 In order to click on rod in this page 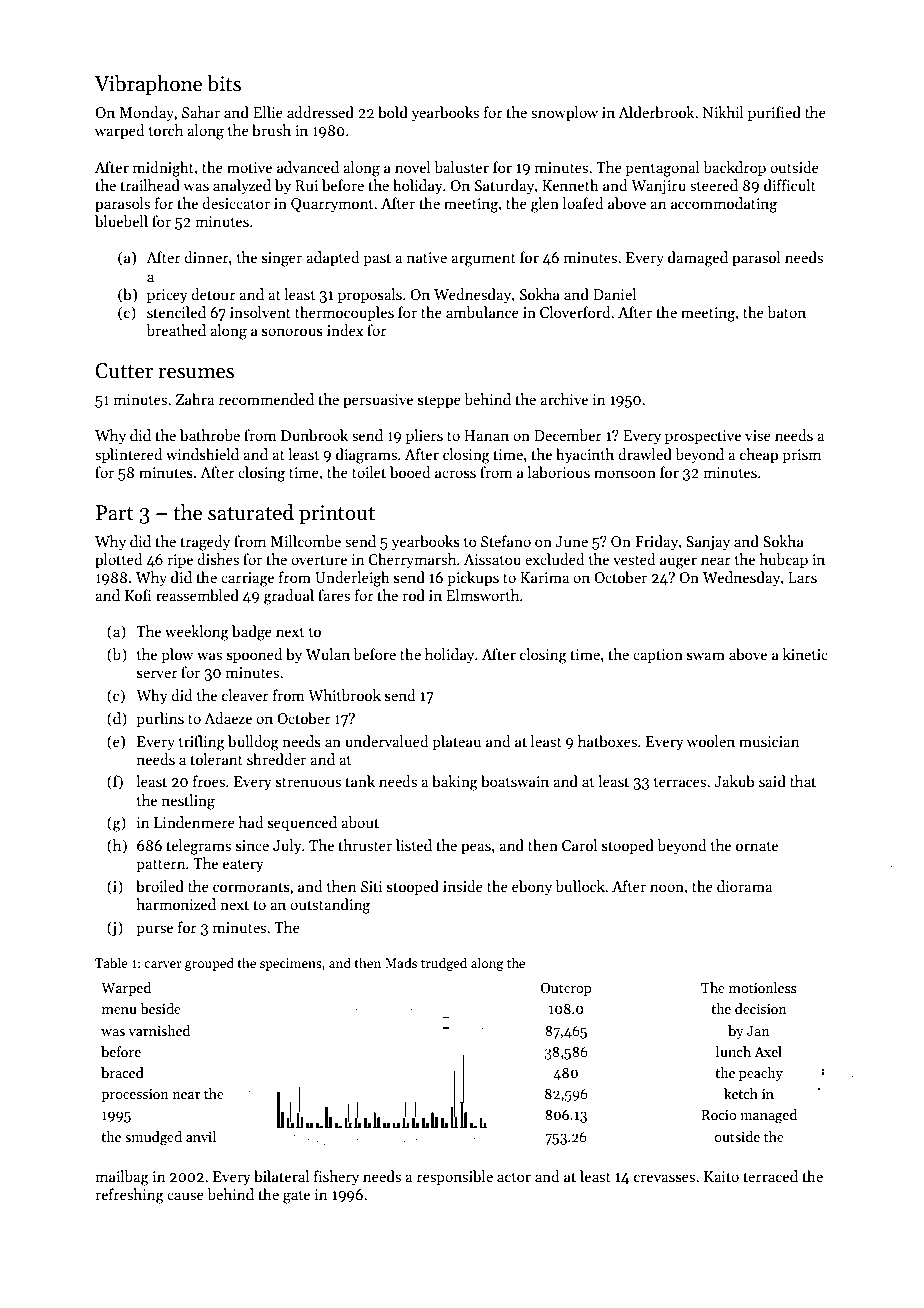, I will do `click(414, 595)`.
